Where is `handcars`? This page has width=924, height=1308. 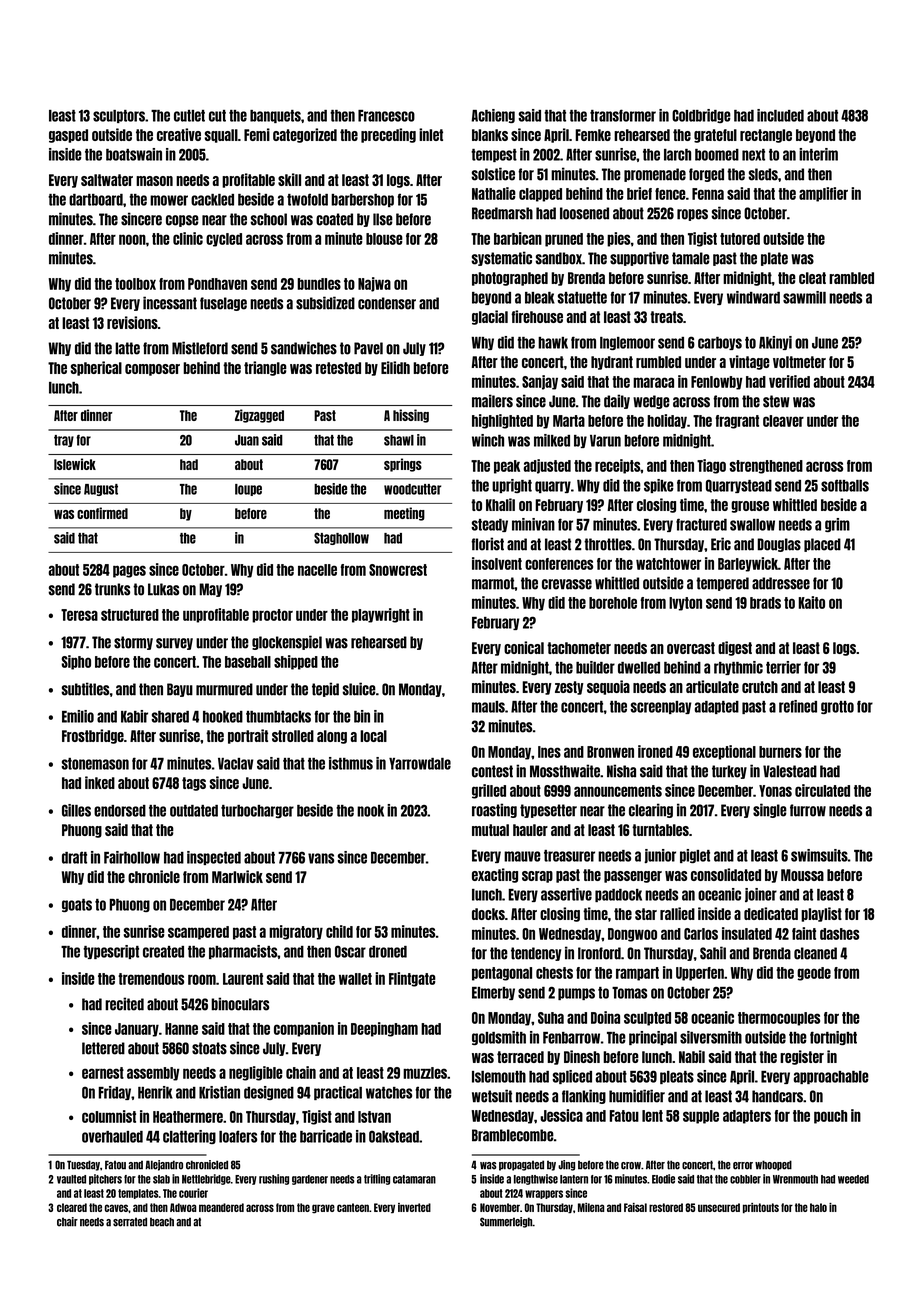 handcars is located at coordinates (777, 1096).
